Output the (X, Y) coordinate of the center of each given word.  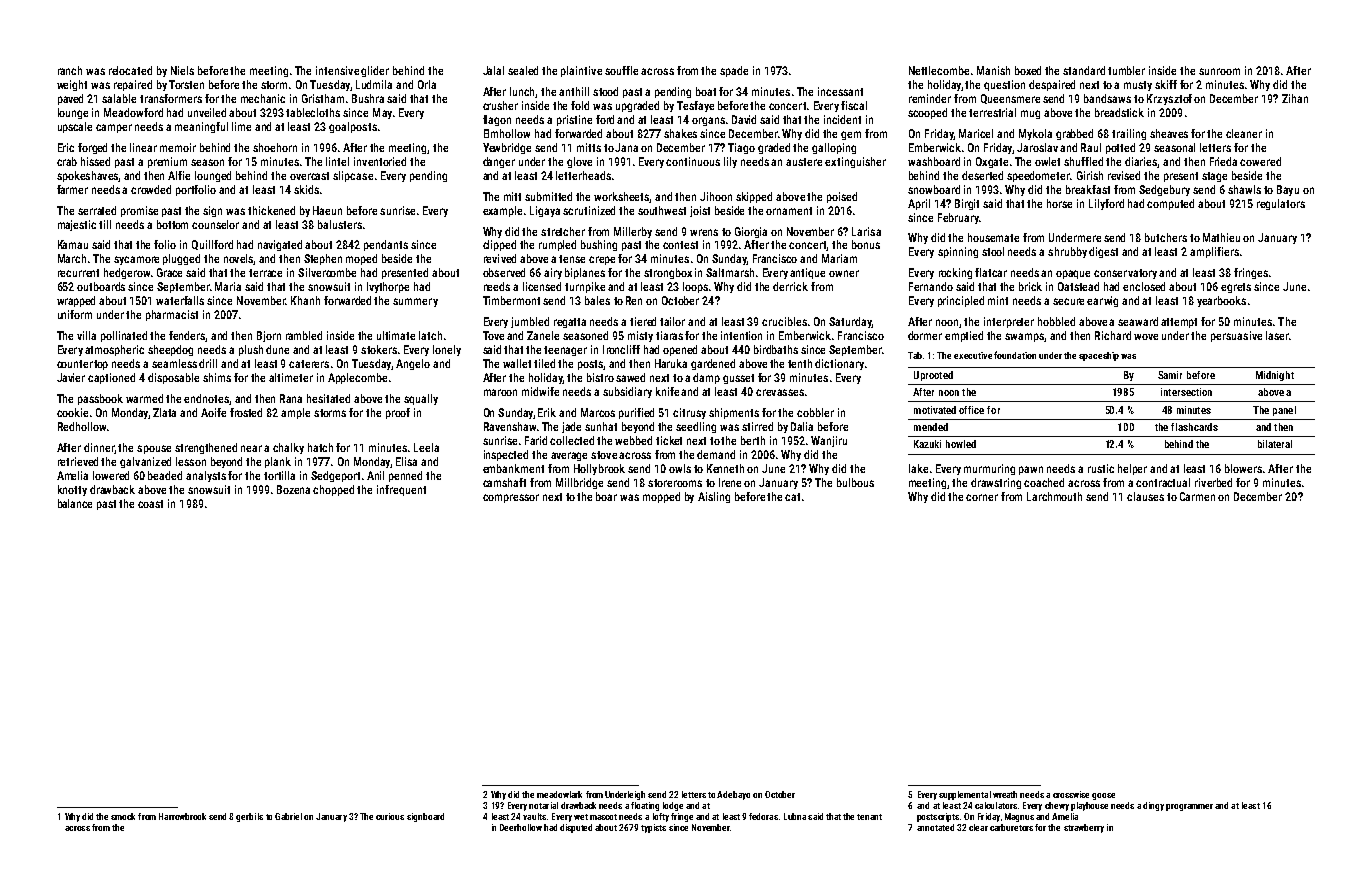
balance (75, 503)
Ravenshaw (510, 426)
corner (982, 497)
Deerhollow (521, 827)
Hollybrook (599, 469)
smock (123, 816)
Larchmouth (1054, 496)
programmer (1189, 807)
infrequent (401, 490)
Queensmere (1010, 99)
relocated (130, 70)
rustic (1101, 468)
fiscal (854, 105)
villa (86, 335)
